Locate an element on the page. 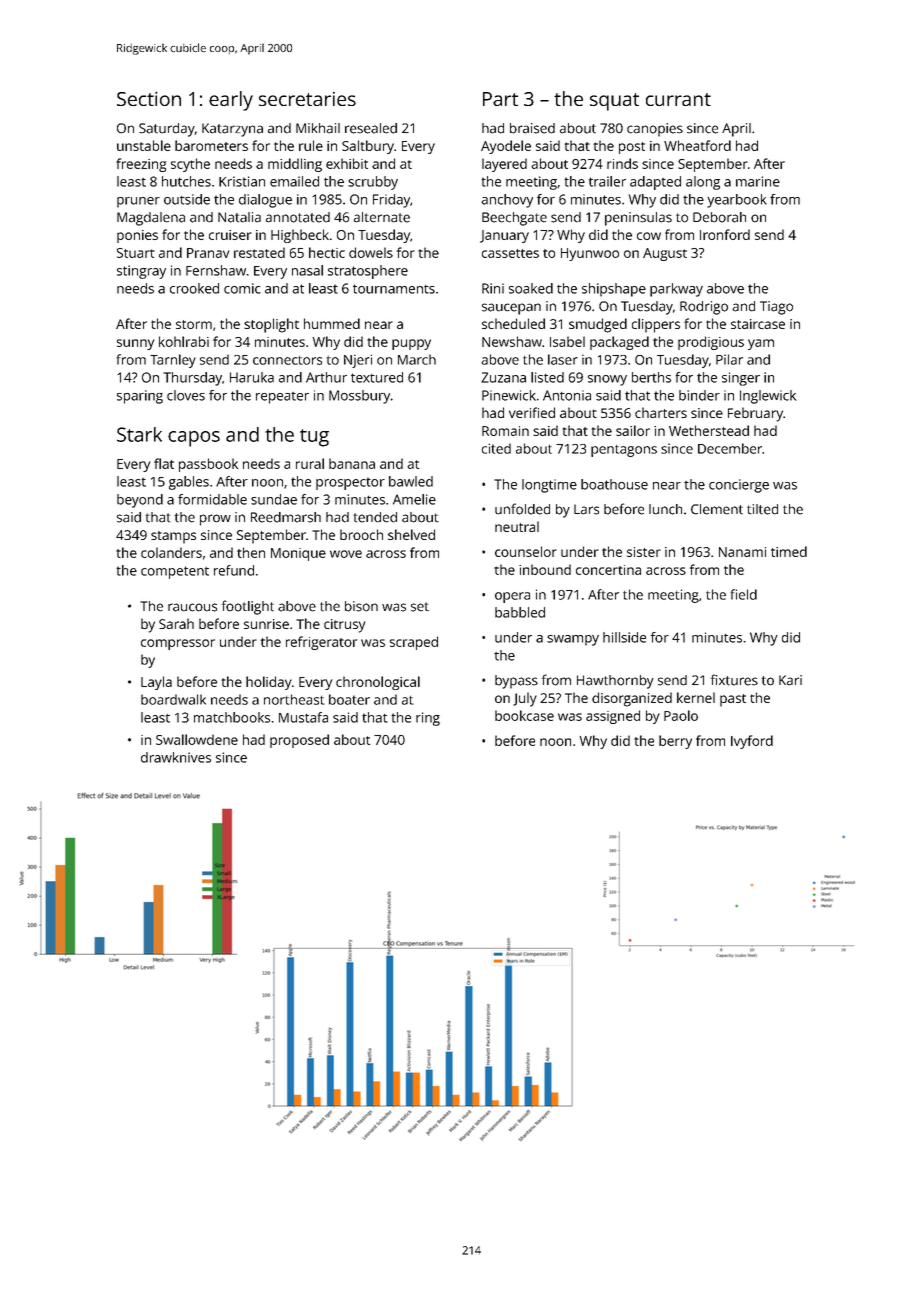 The width and height of the image is (924, 1308). Tiago is located at coordinates (776, 308).
